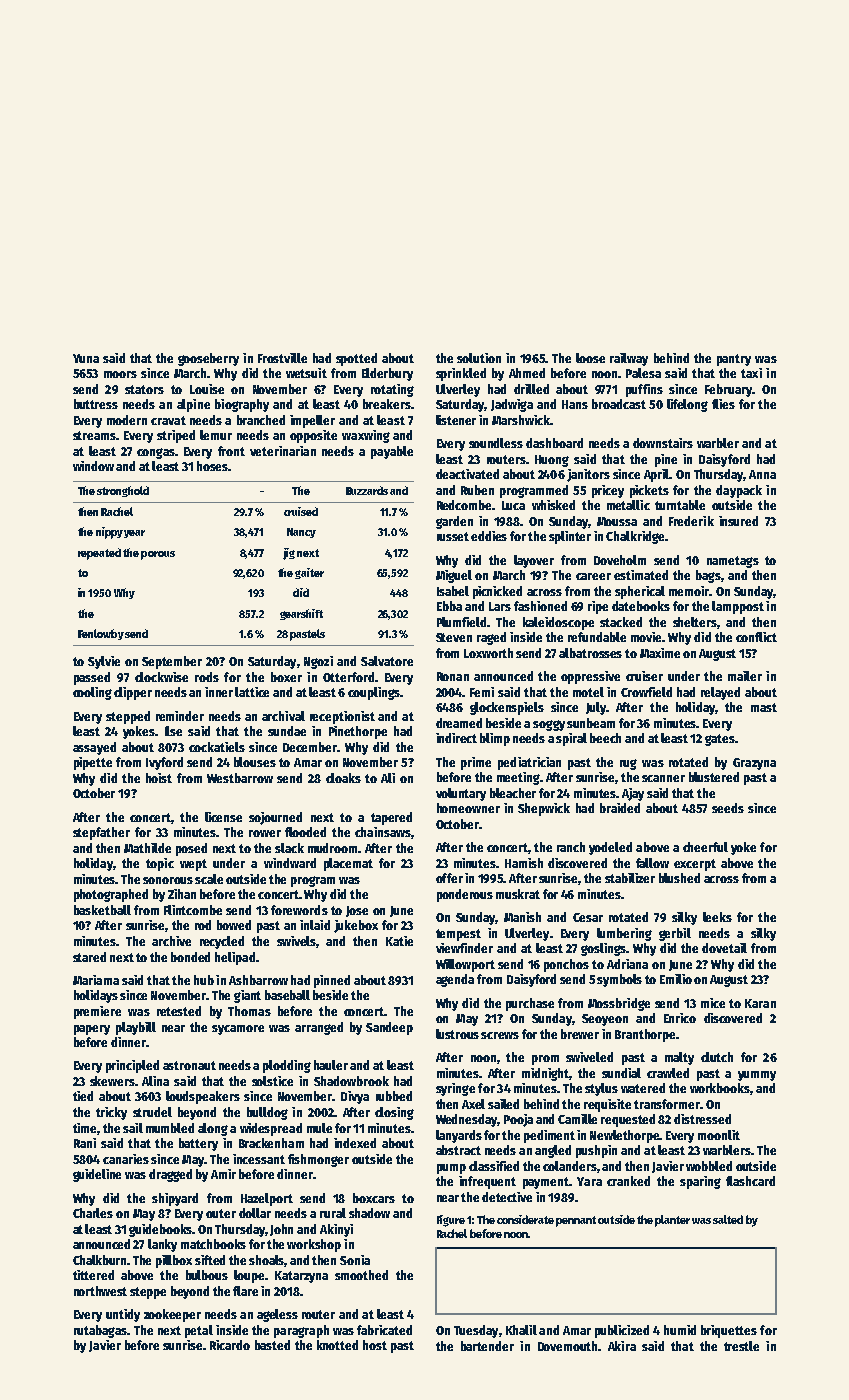 The width and height of the document is (849, 1400). Describe the element at coordinates (356, 359) in the document. I see `spotted` at that location.
